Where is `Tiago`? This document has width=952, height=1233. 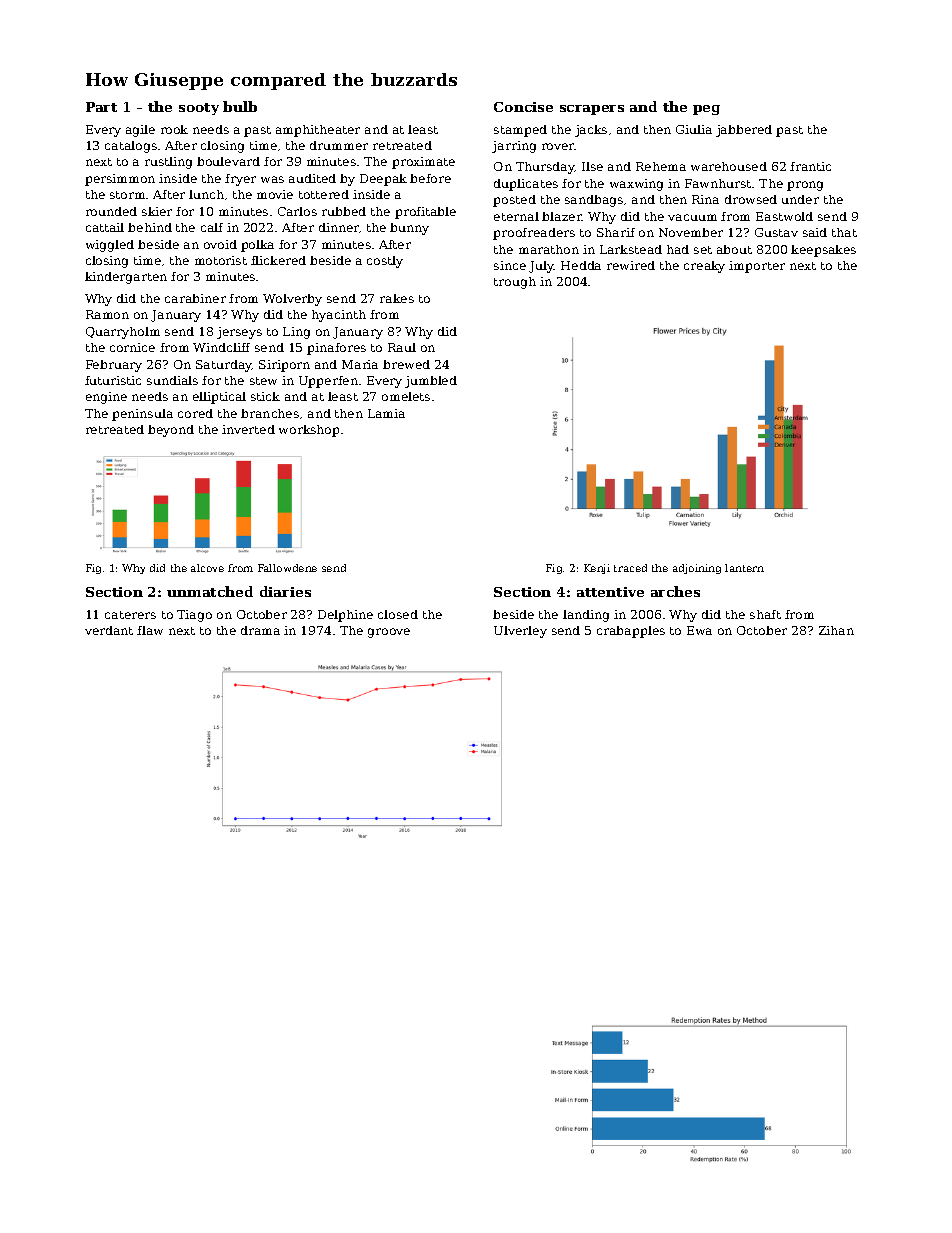
Tiago is located at coordinates (194, 616).
